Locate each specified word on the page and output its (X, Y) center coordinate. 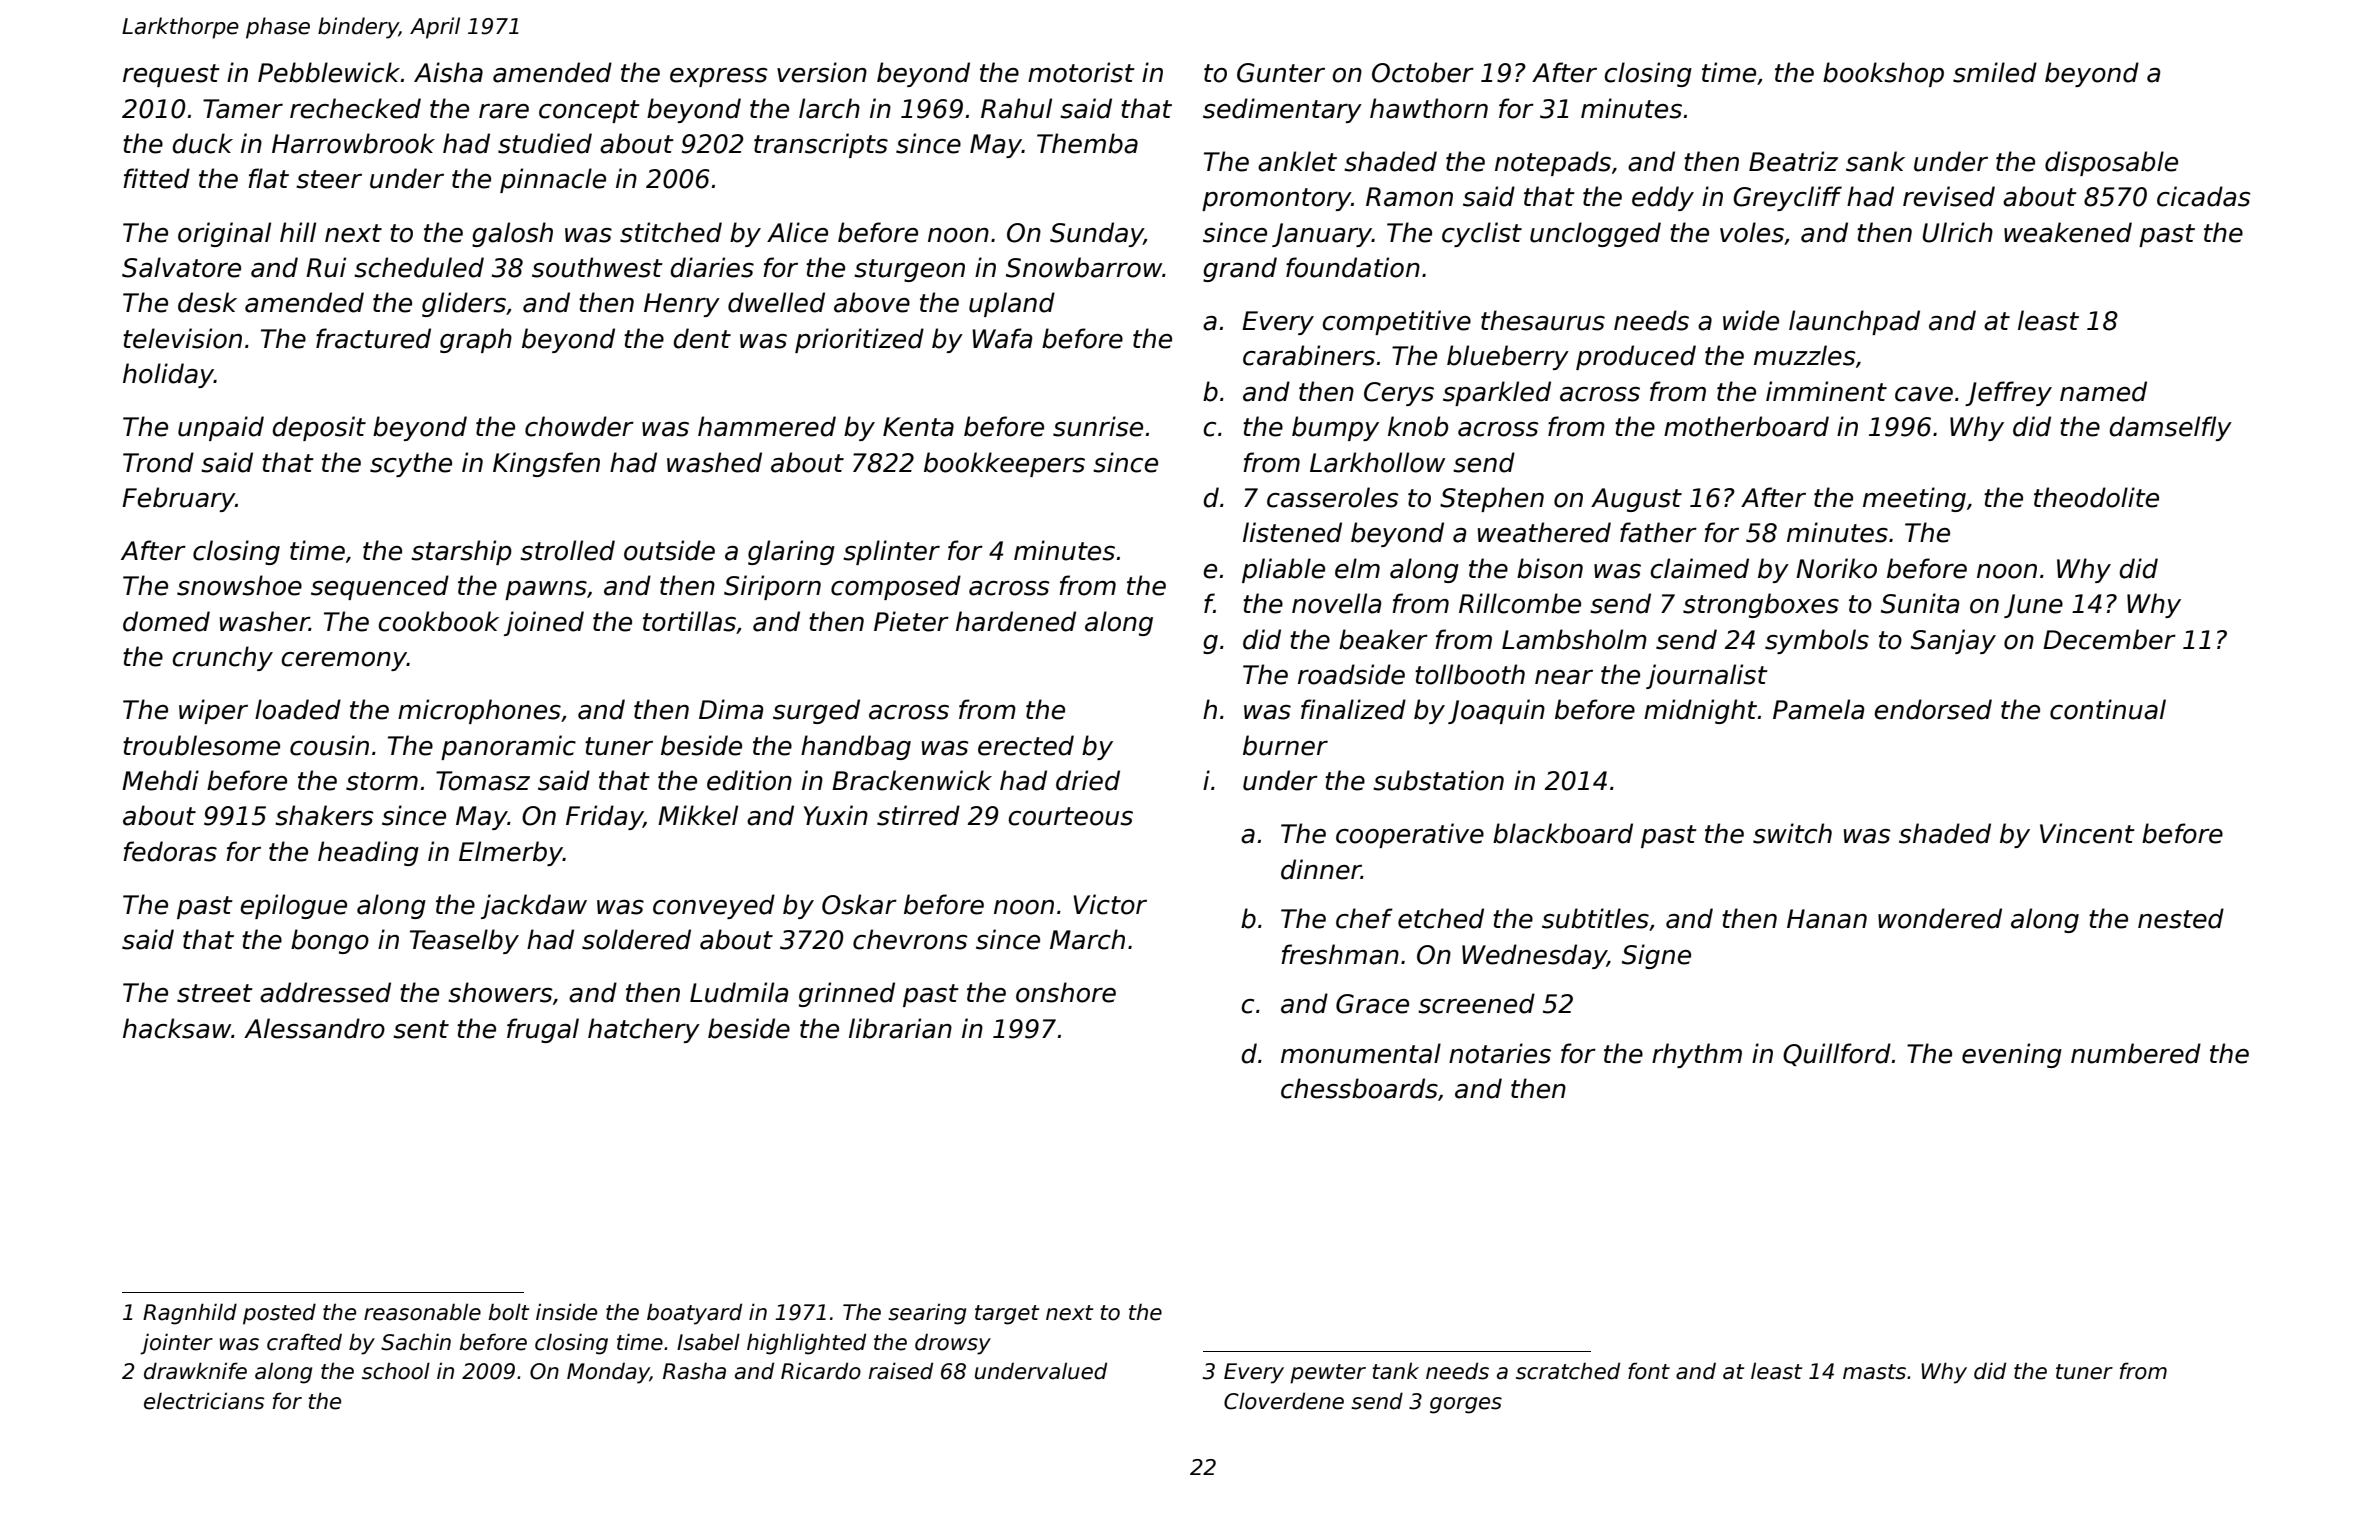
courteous (1070, 816)
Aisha (448, 72)
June (2033, 606)
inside (566, 1312)
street (215, 993)
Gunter (1281, 73)
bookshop (1883, 74)
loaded (298, 709)
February (179, 499)
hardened (1016, 621)
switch (1792, 833)
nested (2181, 918)
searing (927, 1314)
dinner (1321, 869)
